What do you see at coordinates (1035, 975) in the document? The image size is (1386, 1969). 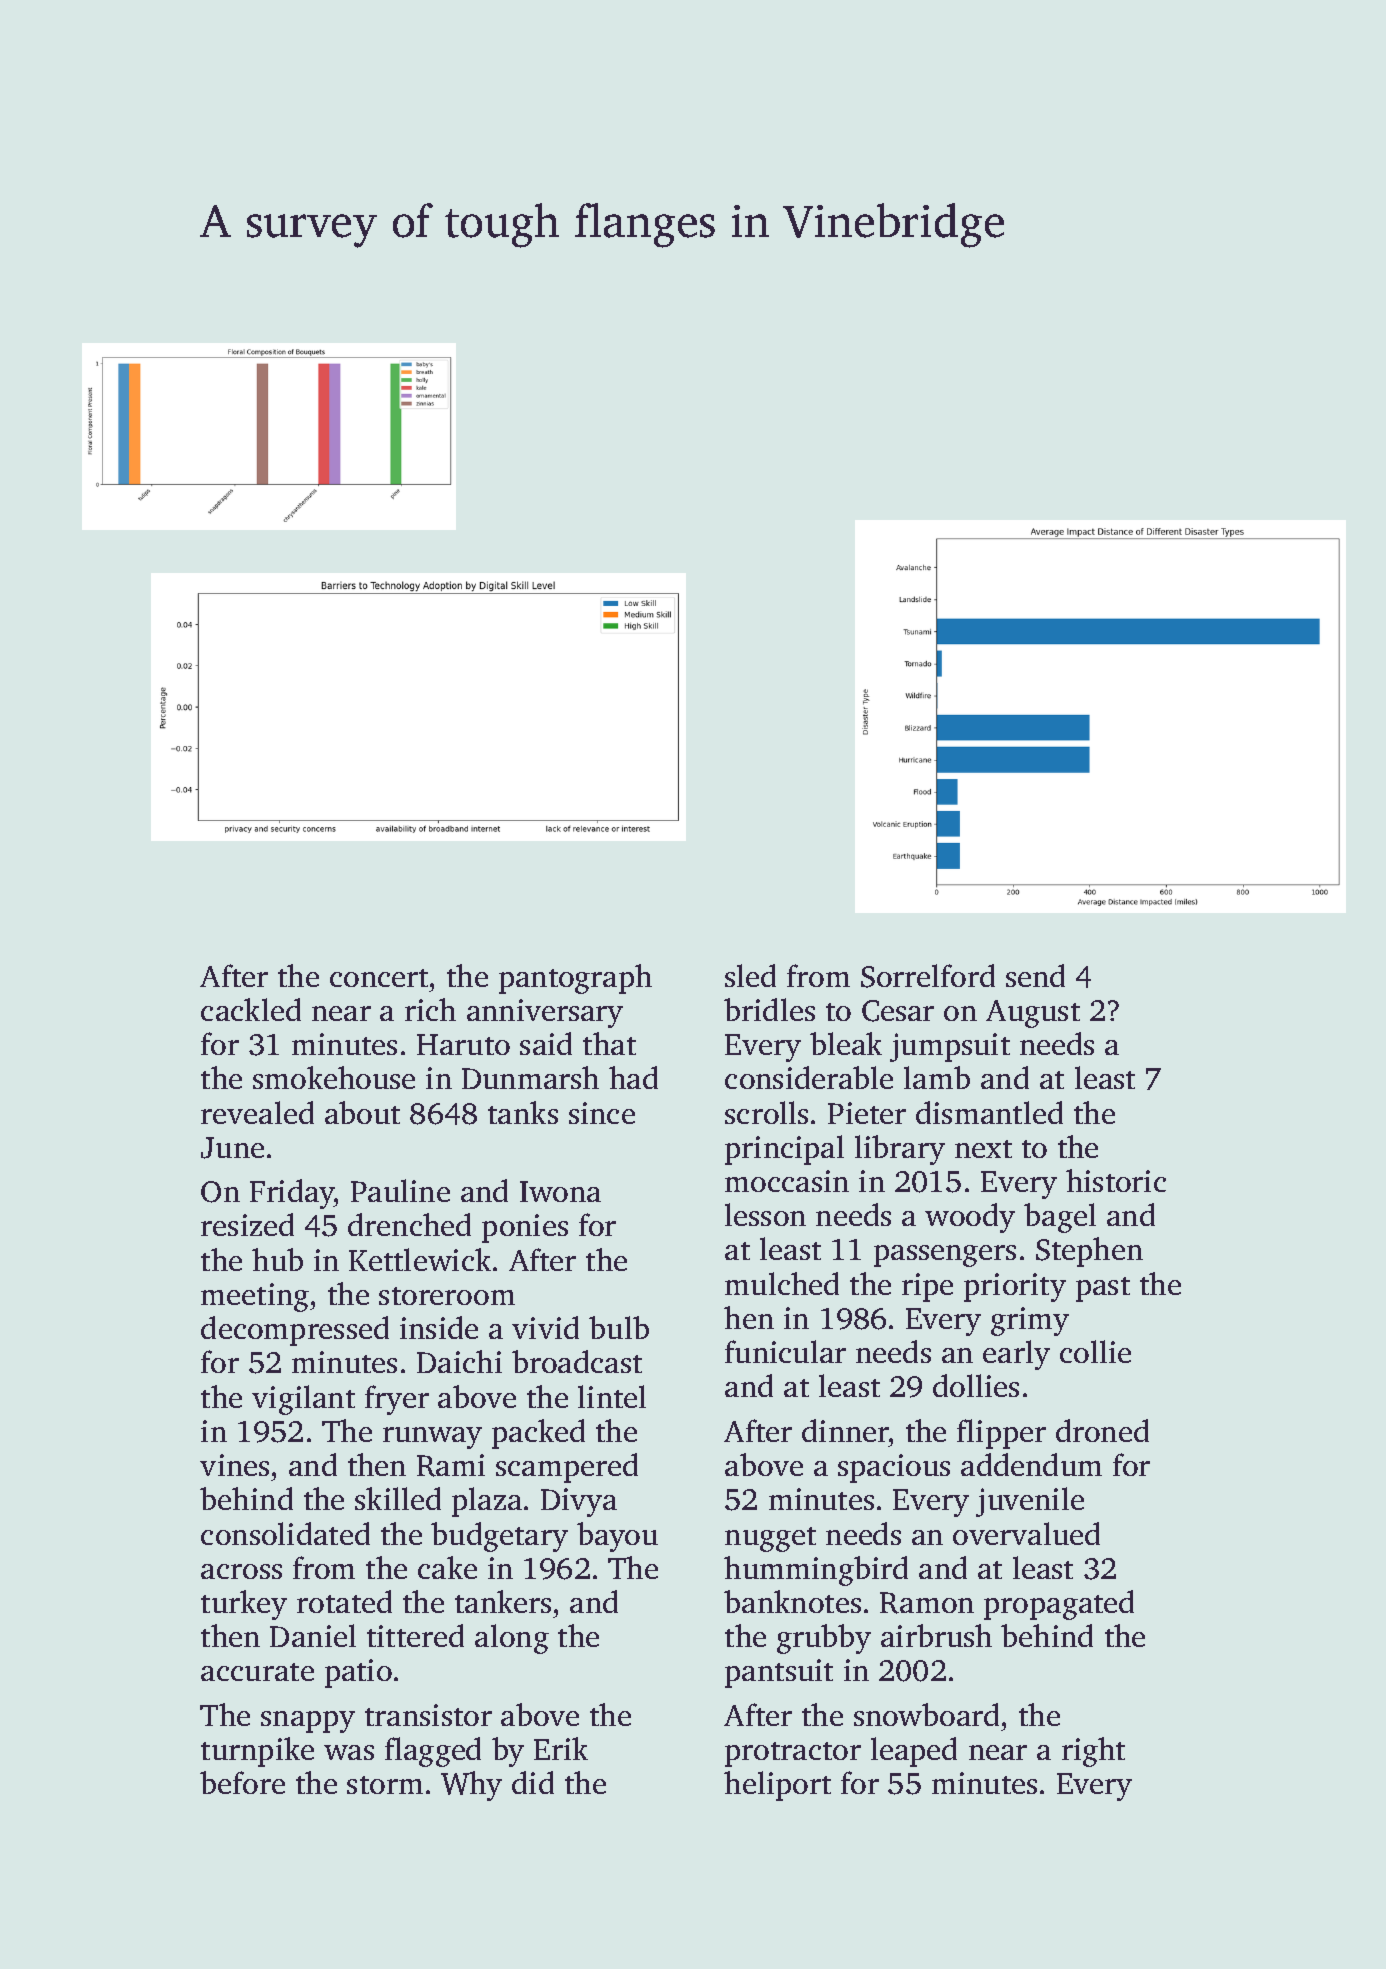 I see `send` at bounding box center [1035, 975].
